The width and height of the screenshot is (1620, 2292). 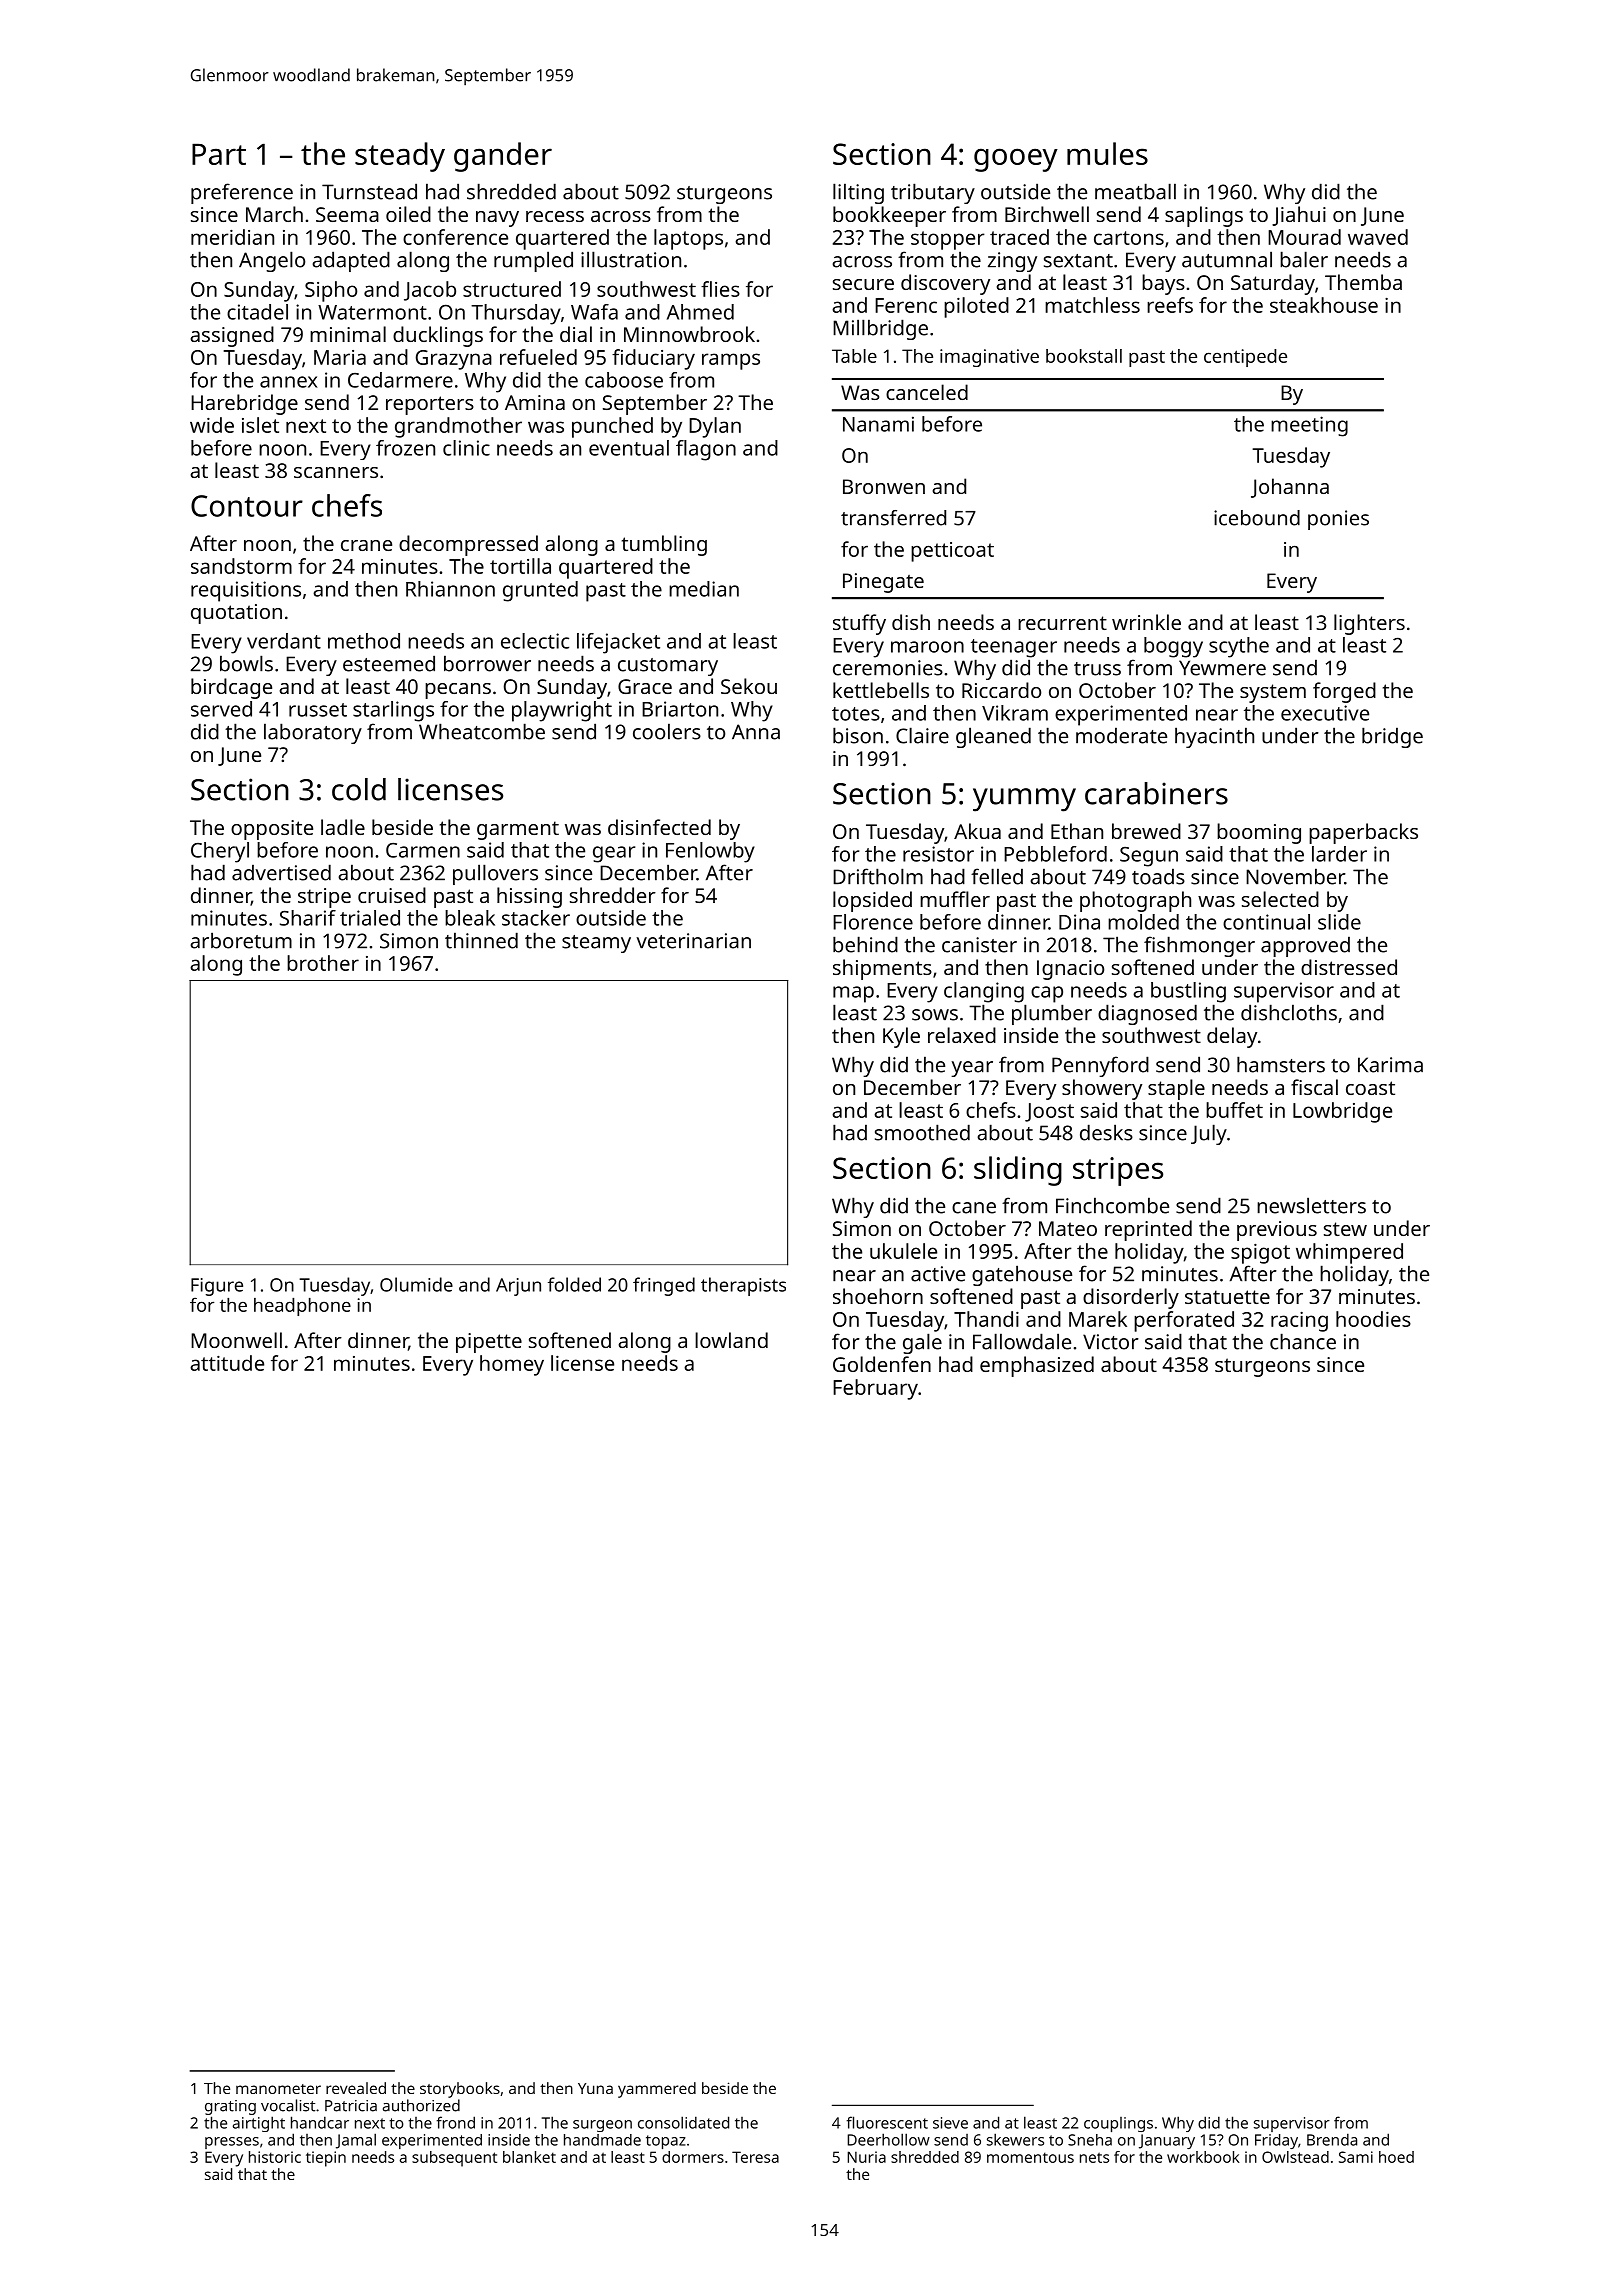 I want to click on Part, so click(x=219, y=154).
